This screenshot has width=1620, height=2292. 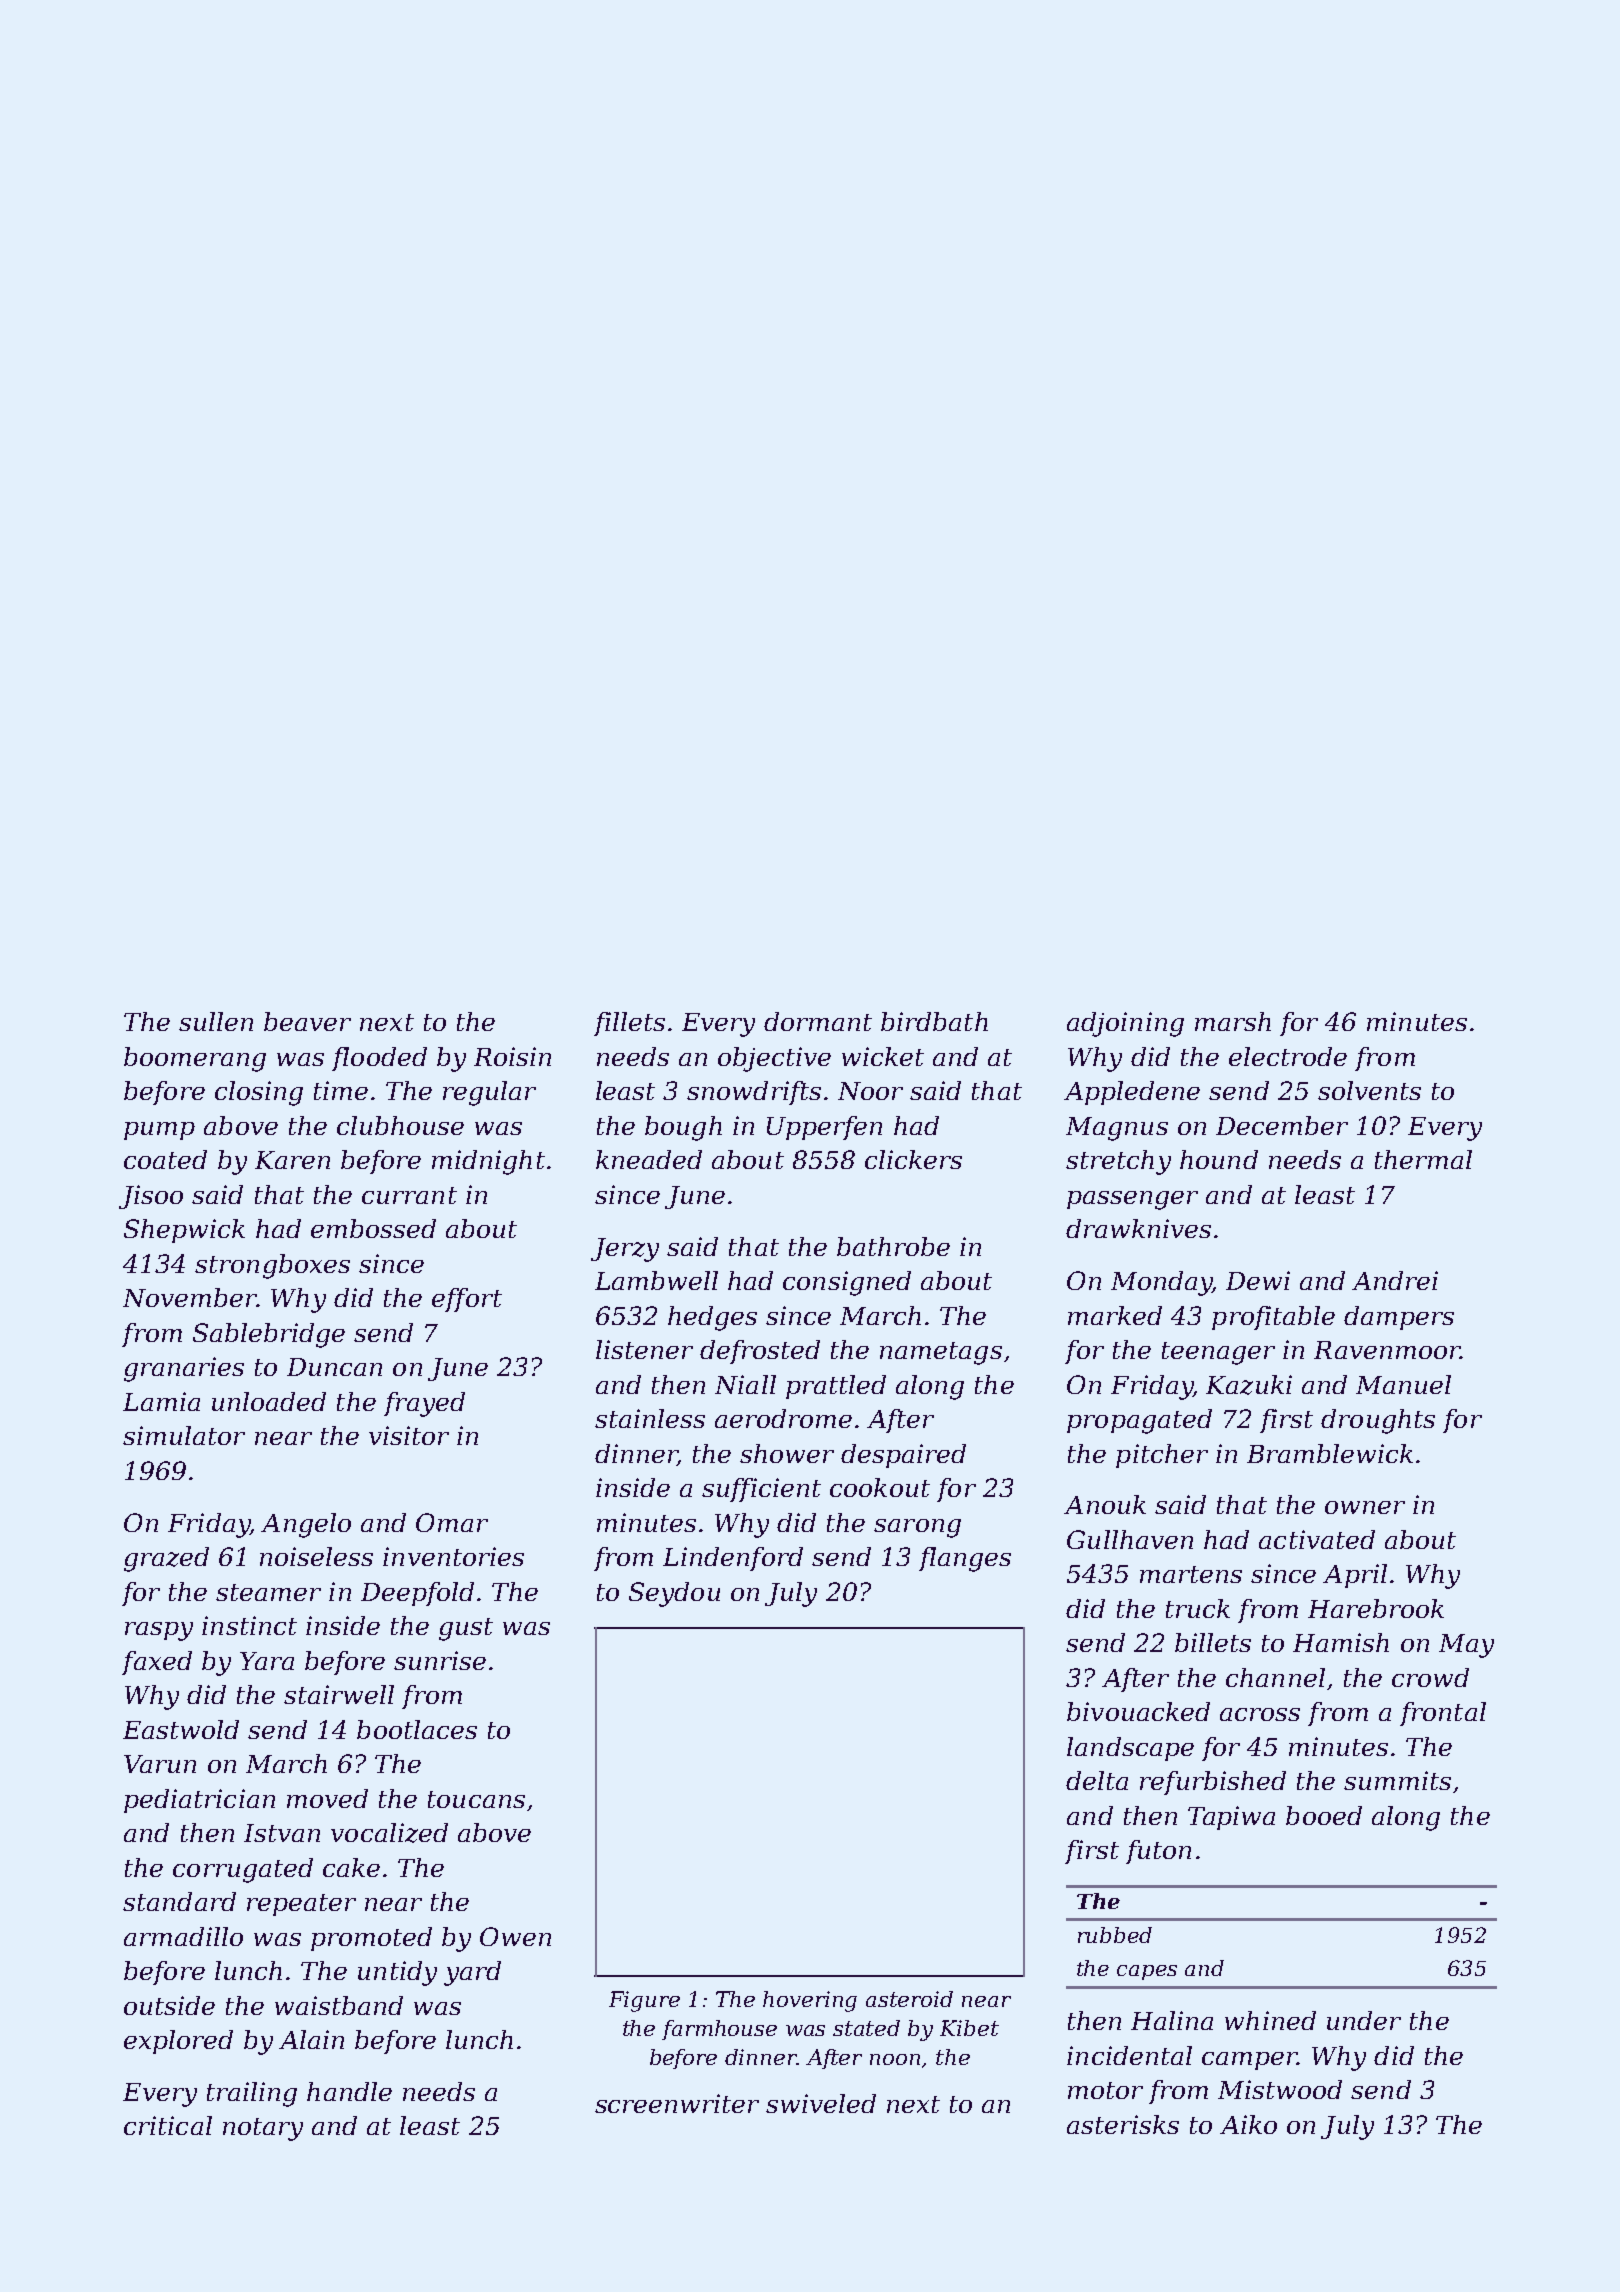 What do you see at coordinates (417, 1729) in the screenshot?
I see `bootlaces` at bounding box center [417, 1729].
